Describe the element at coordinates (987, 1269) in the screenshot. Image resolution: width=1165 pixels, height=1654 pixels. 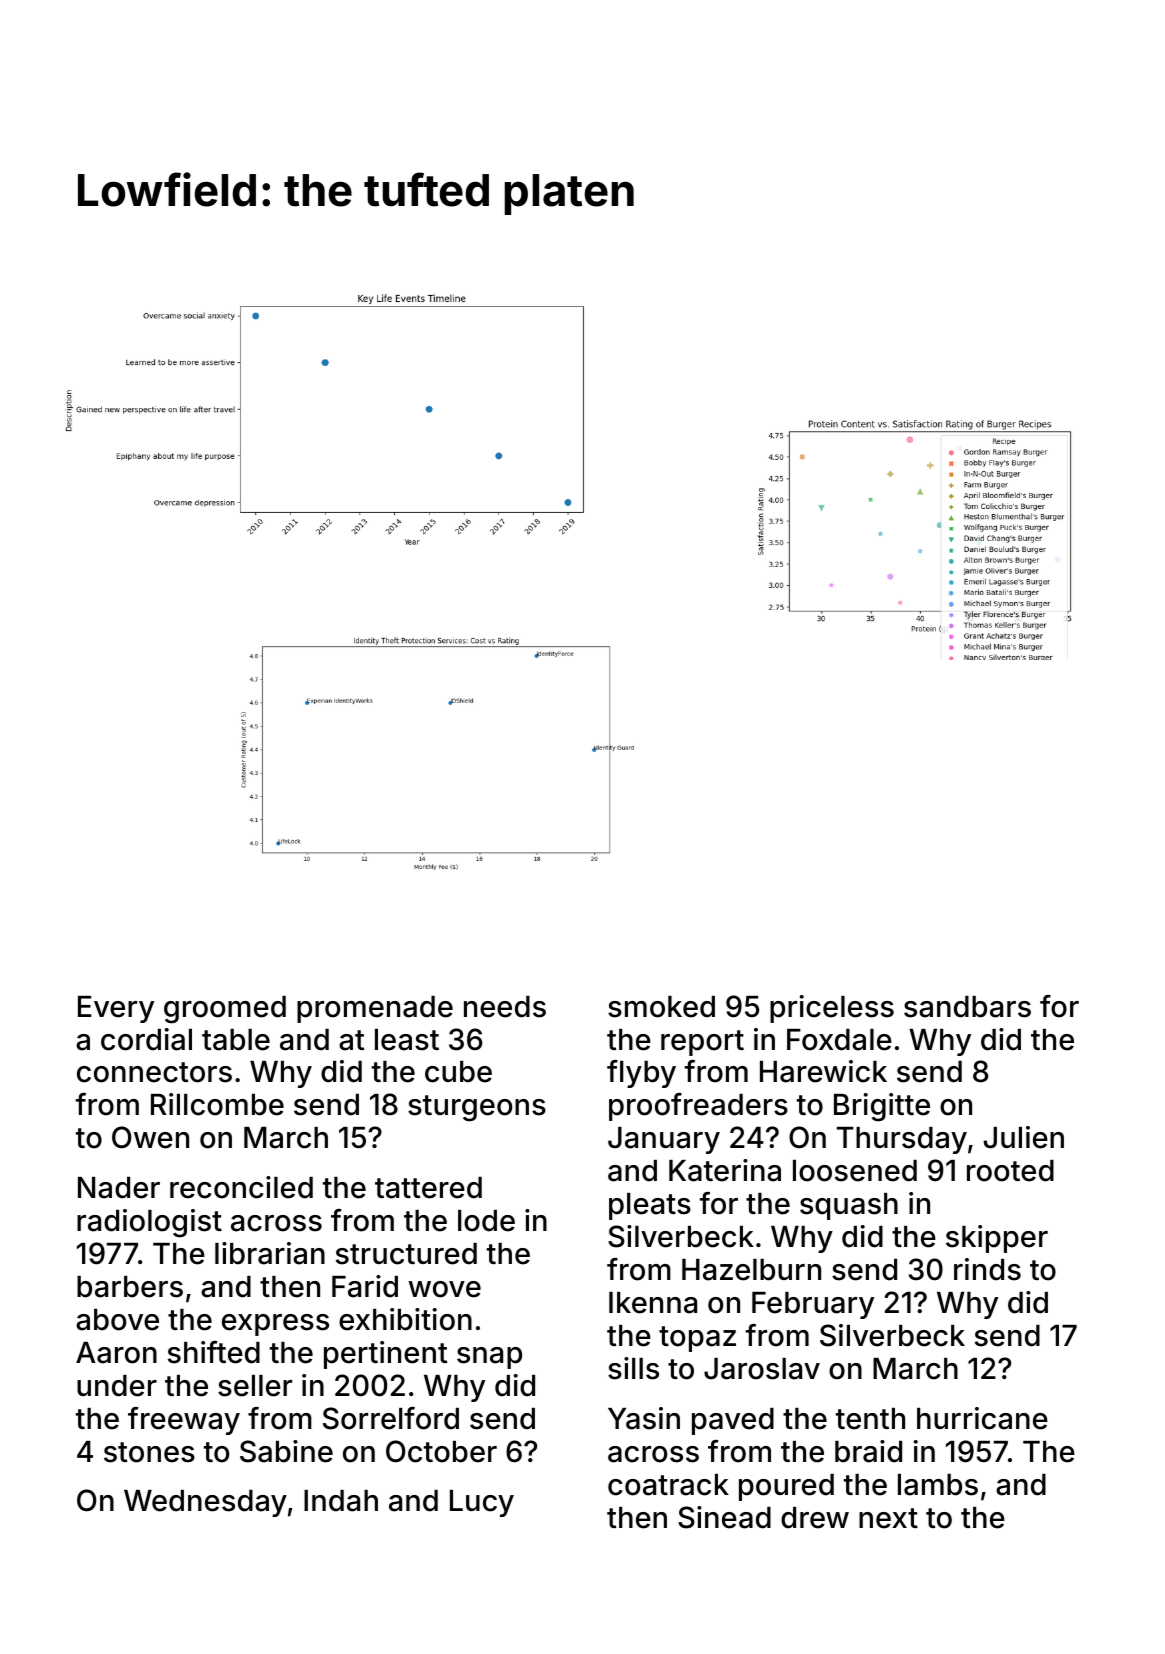
I see `rinds` at that location.
